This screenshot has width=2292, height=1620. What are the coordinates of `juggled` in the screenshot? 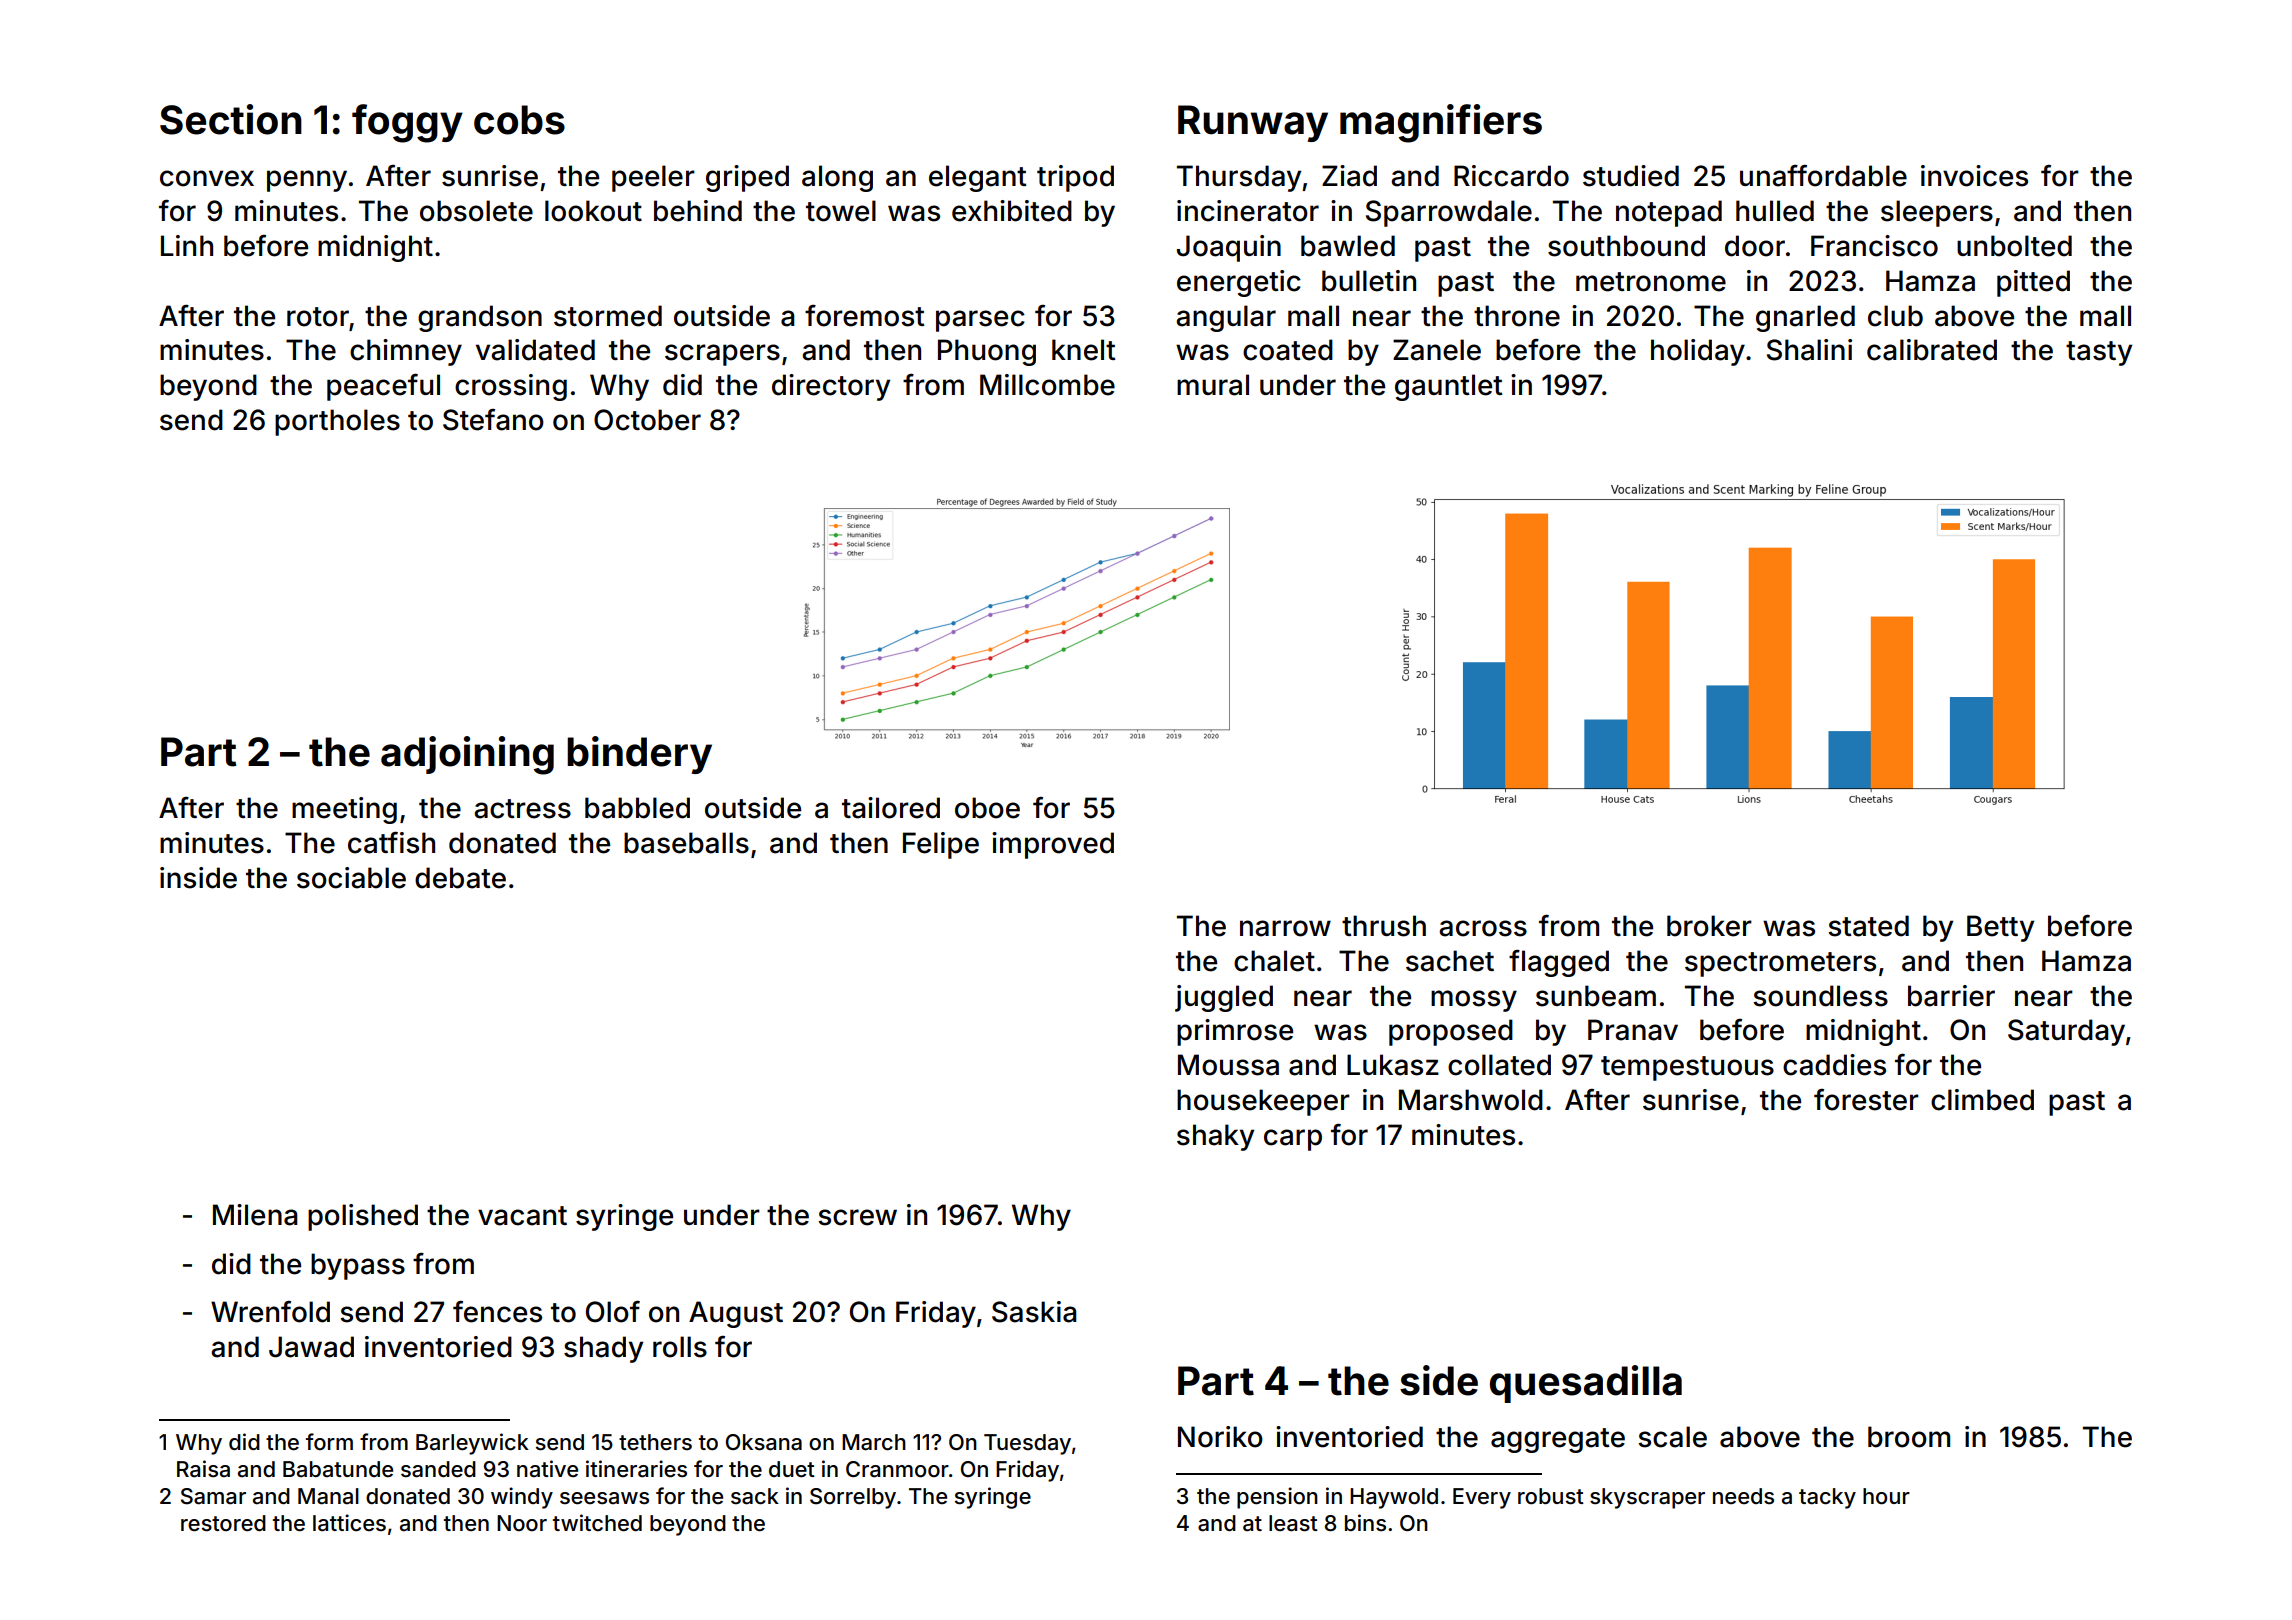 It's located at (1224, 998).
